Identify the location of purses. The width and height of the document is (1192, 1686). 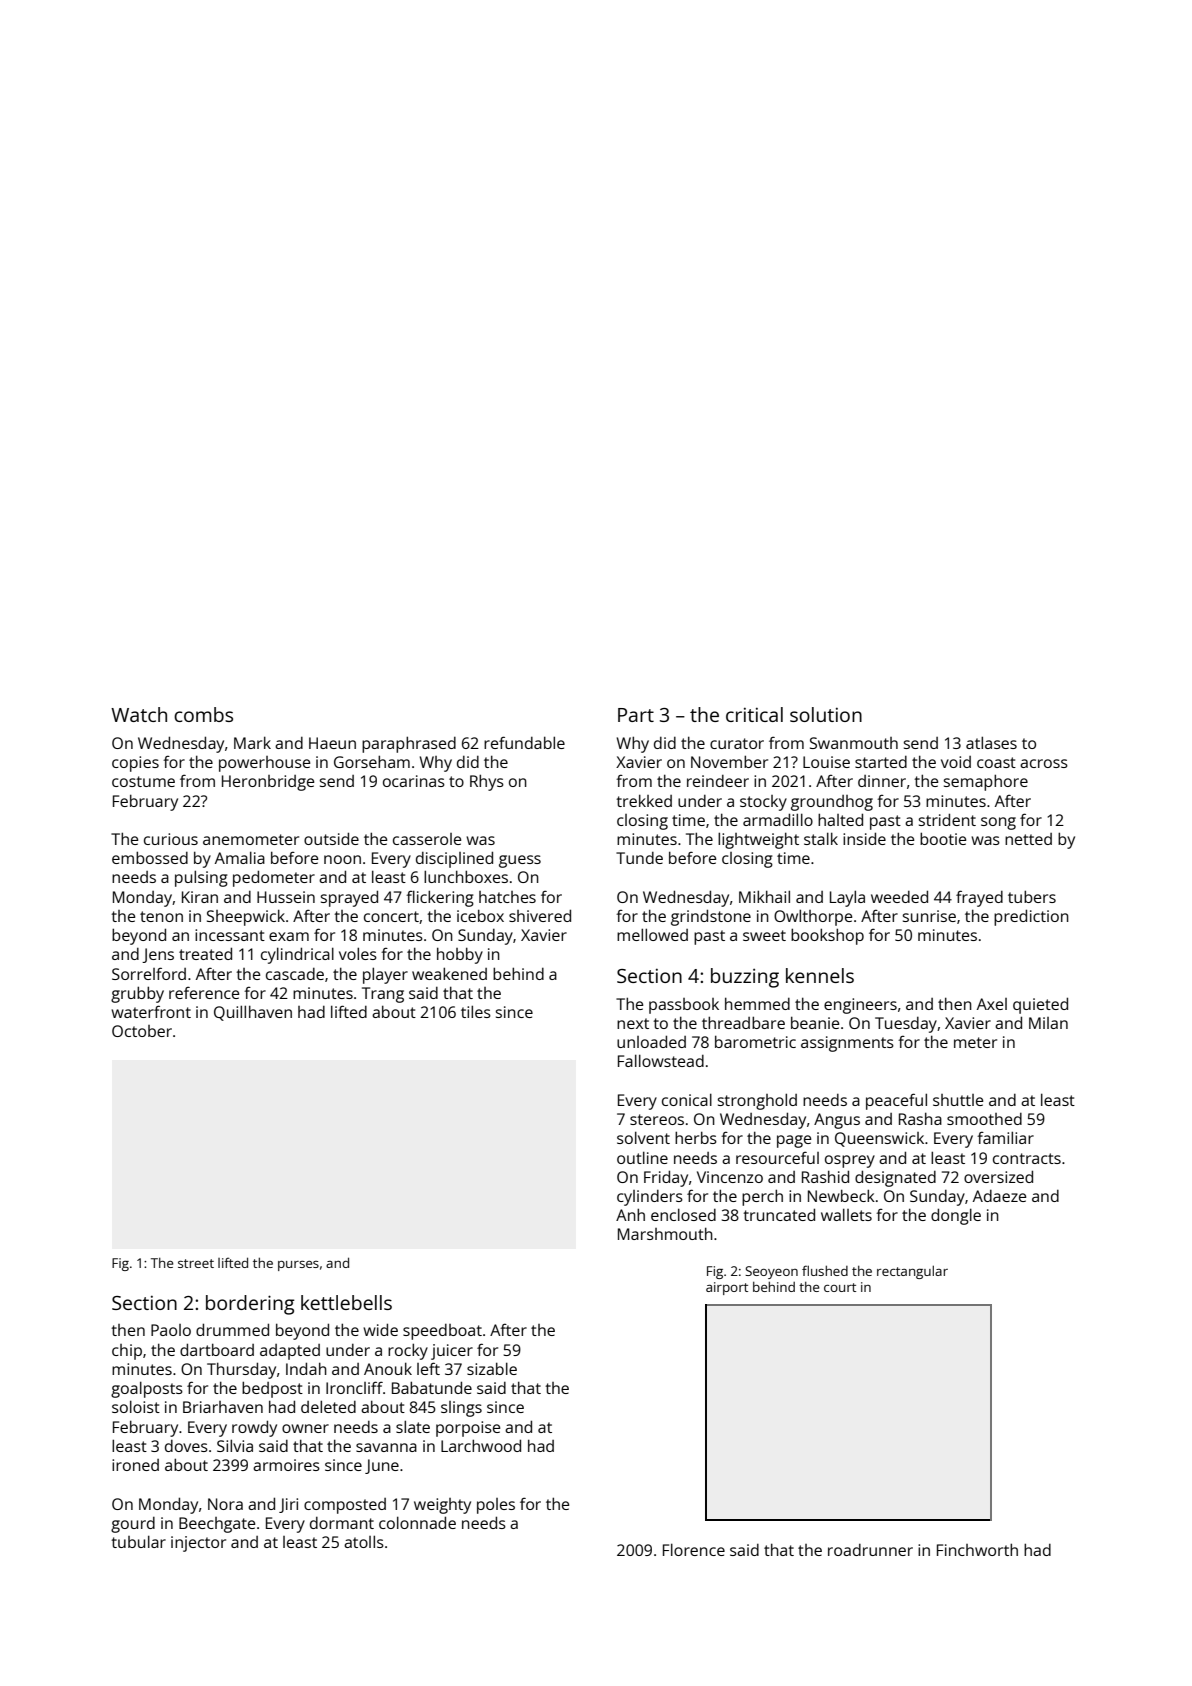
(298, 1266).
